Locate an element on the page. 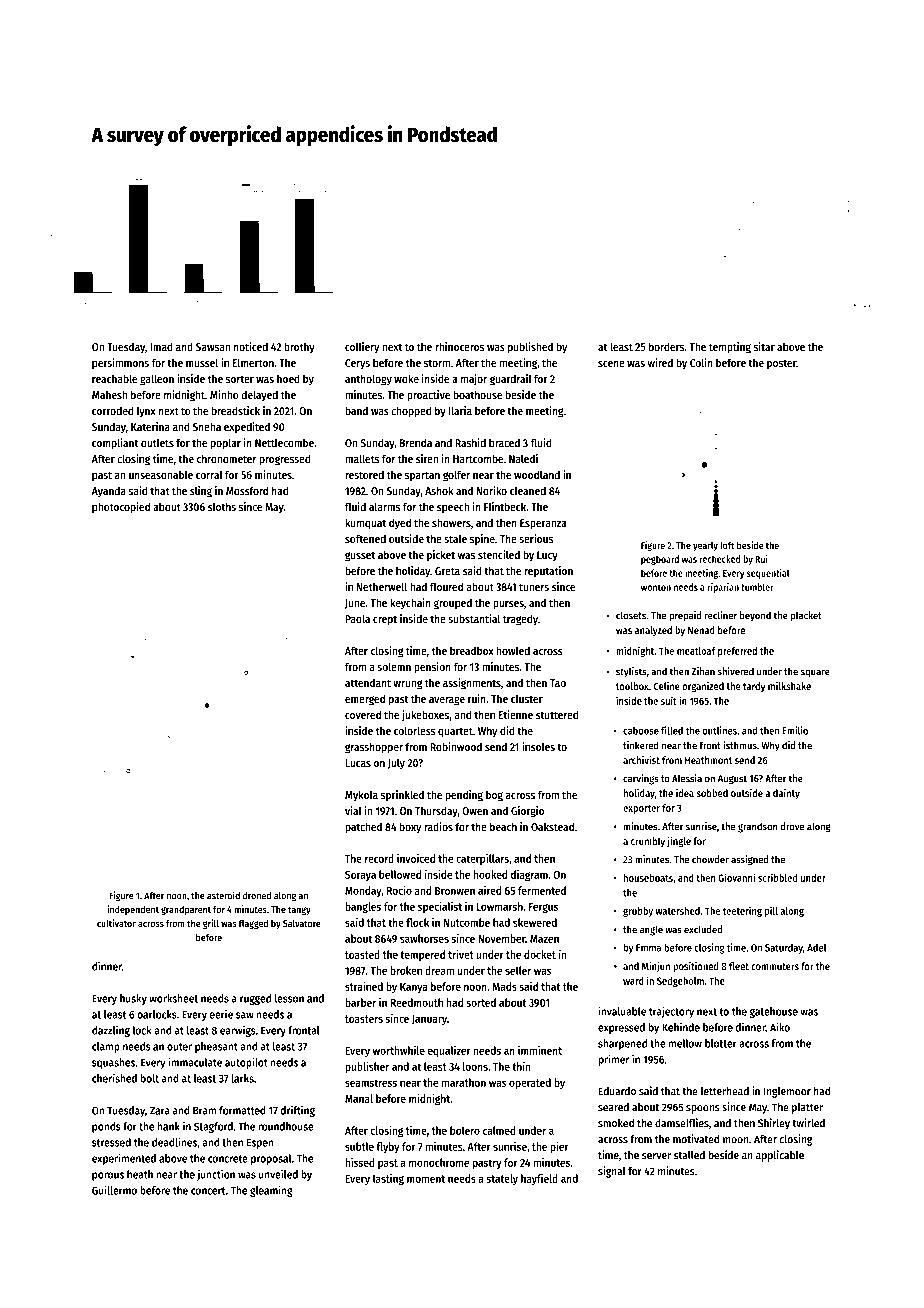  stately is located at coordinates (502, 1179).
